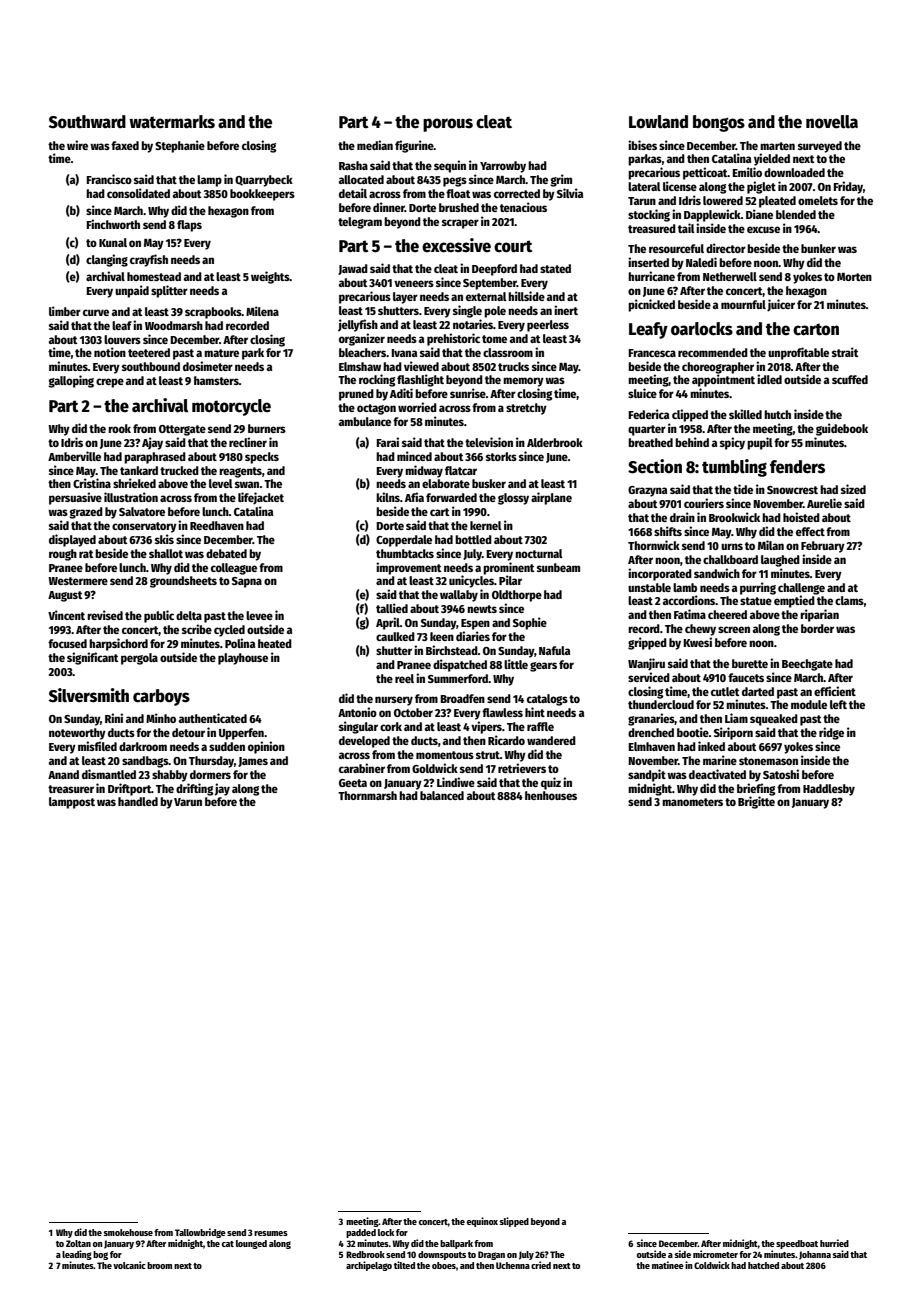  I want to click on oboes, so click(444, 1265).
